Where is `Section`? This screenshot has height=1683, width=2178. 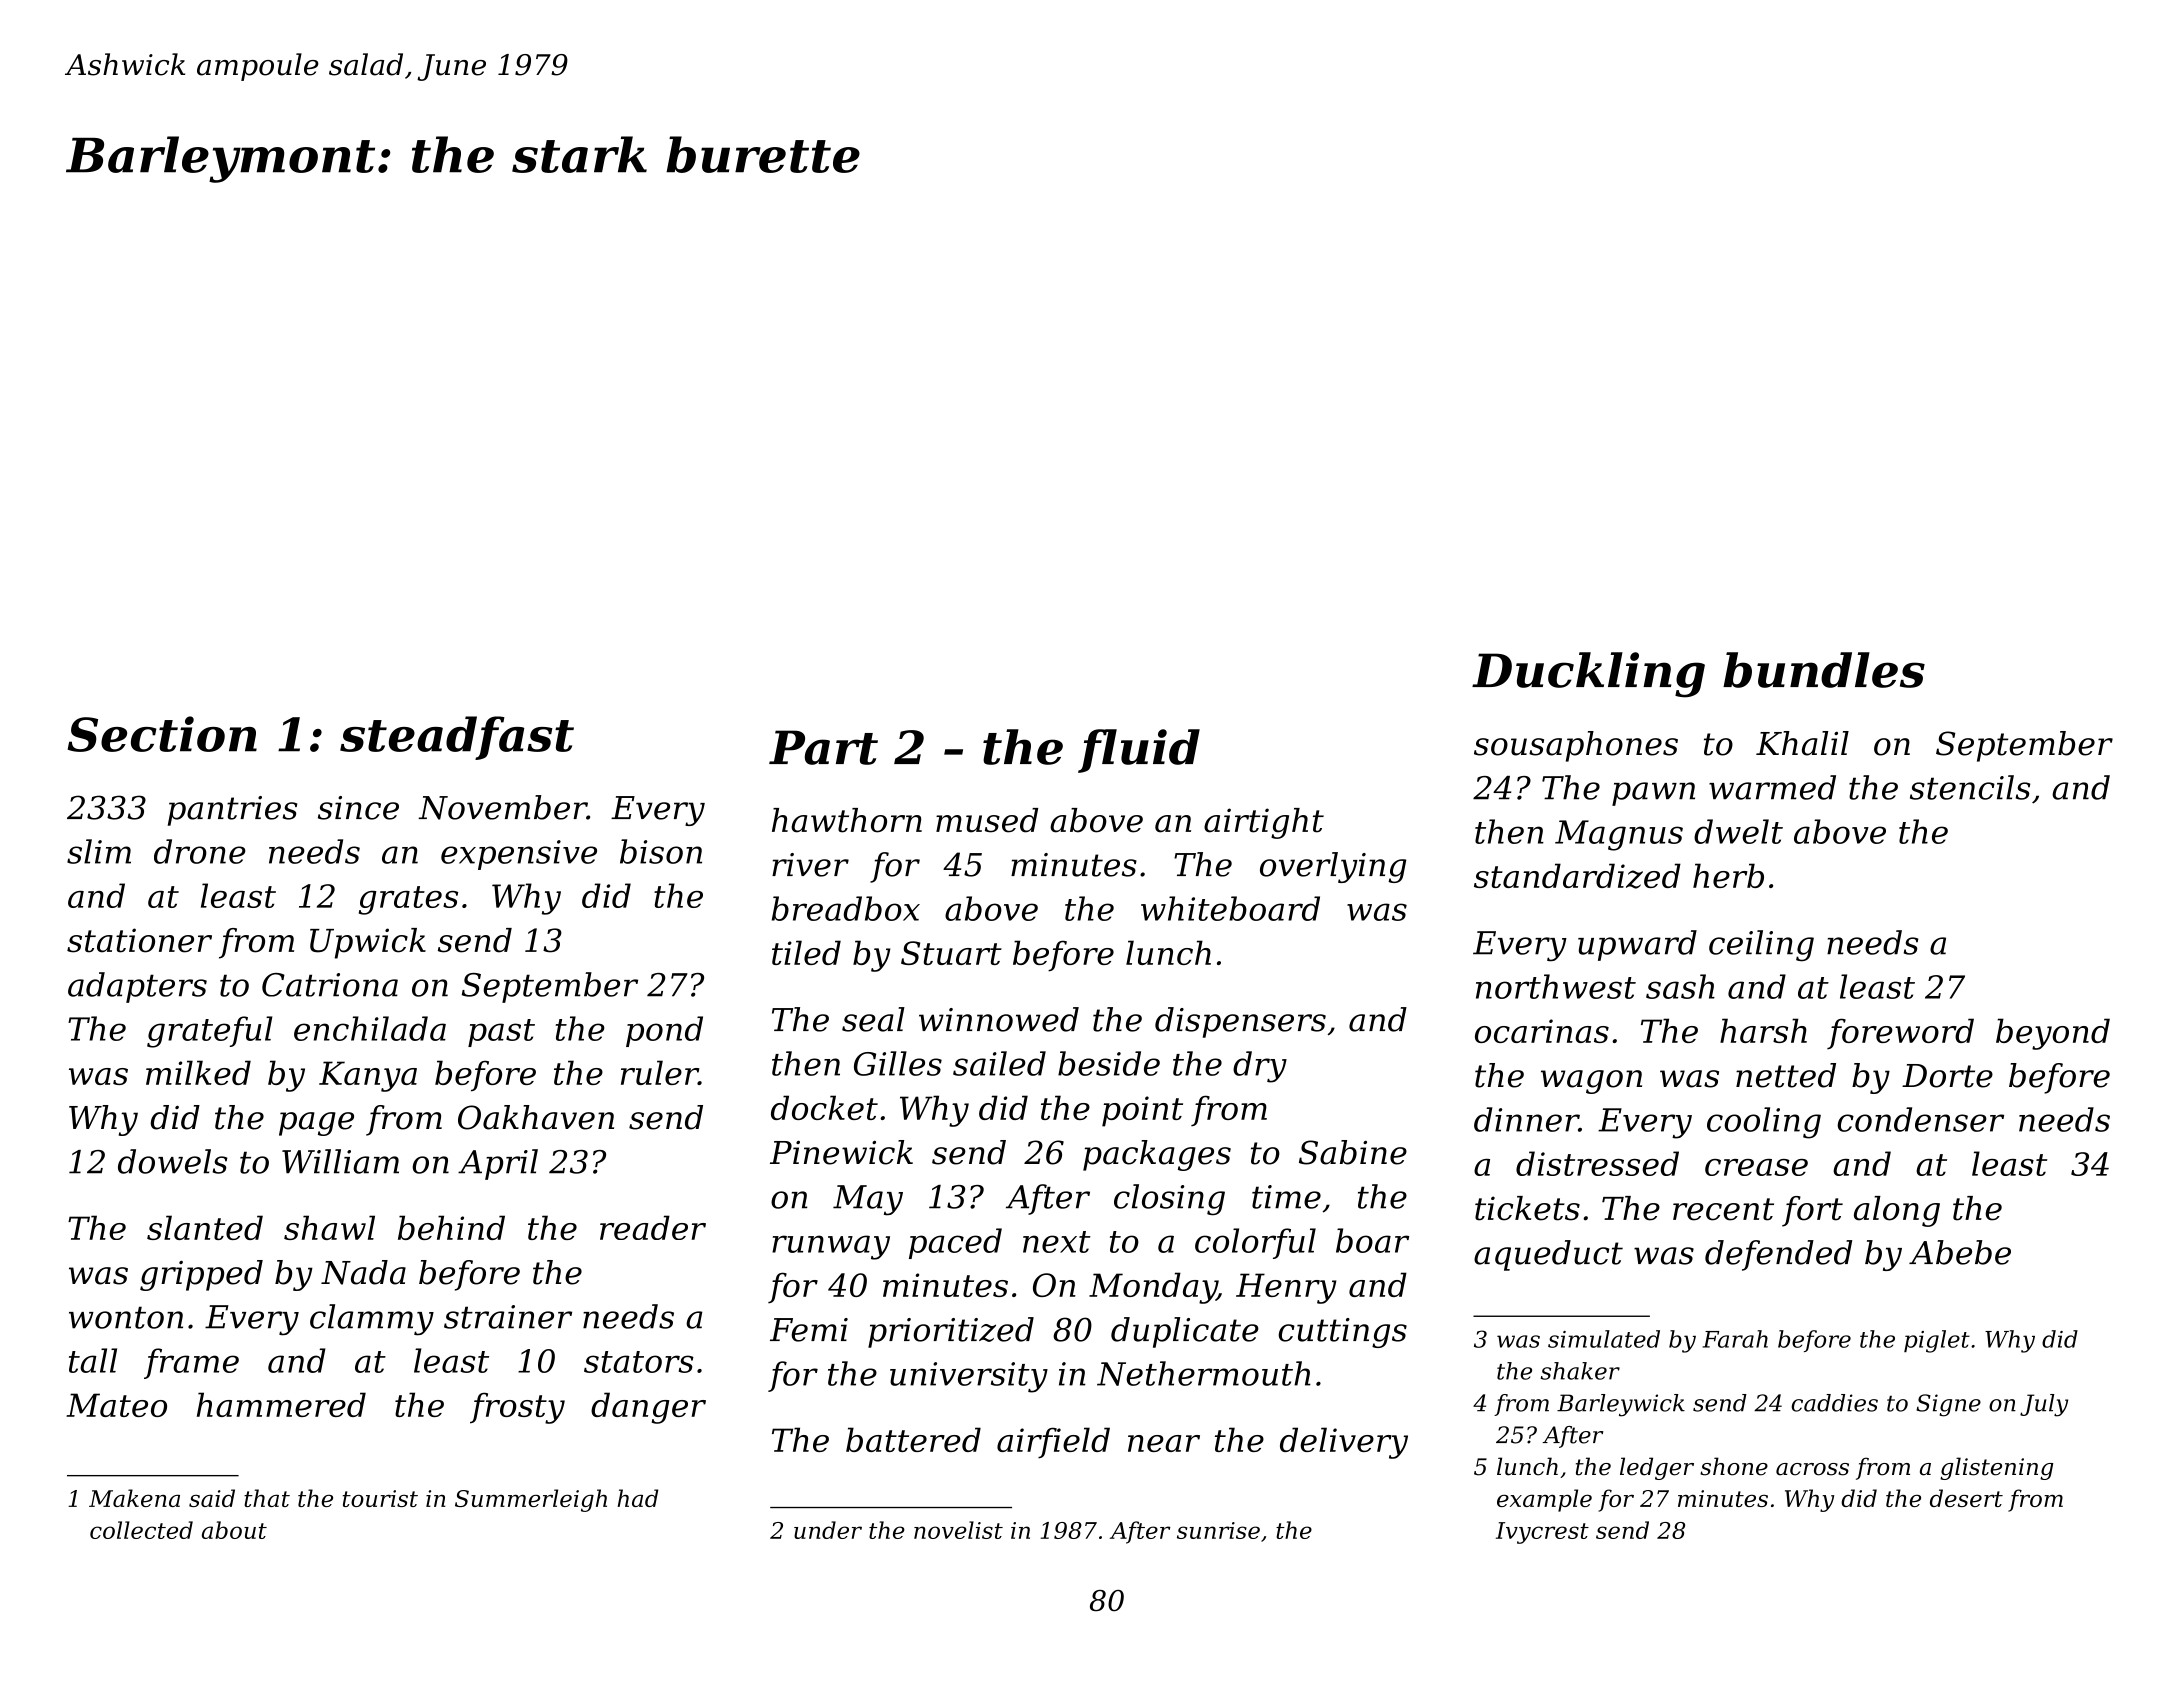 Section is located at coordinates (162, 734).
